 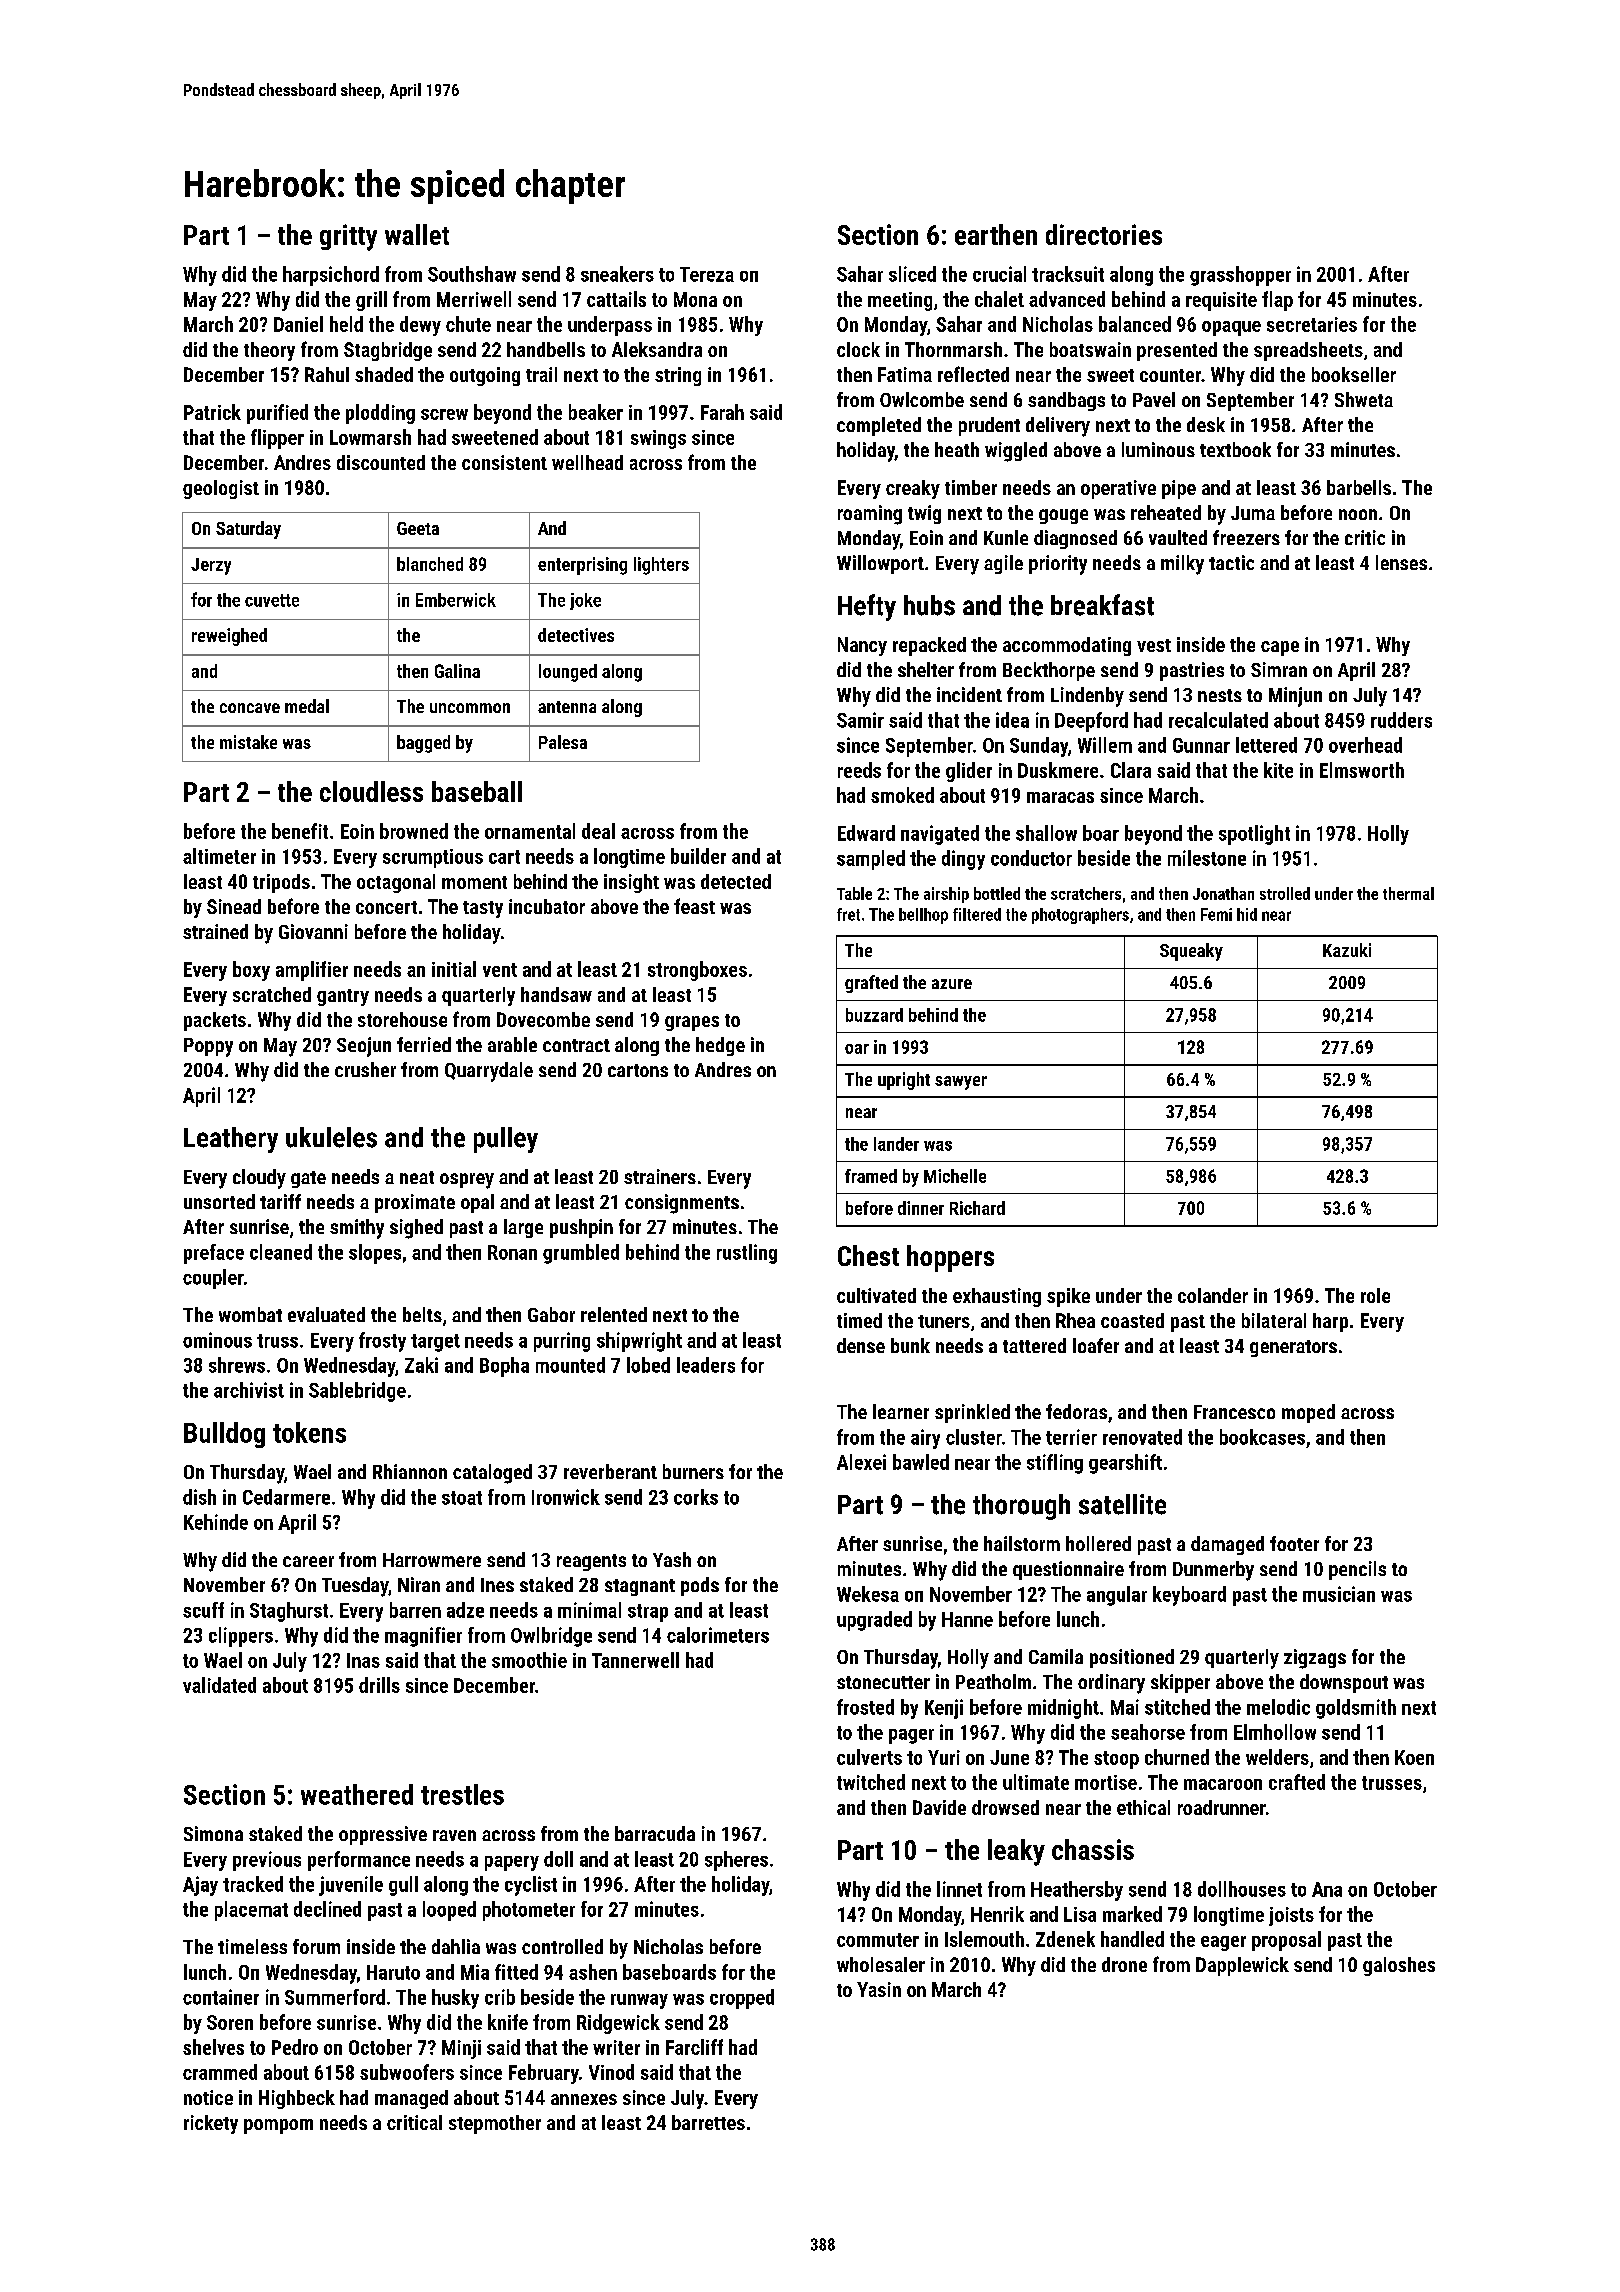 I want to click on gritty, so click(x=348, y=237).
